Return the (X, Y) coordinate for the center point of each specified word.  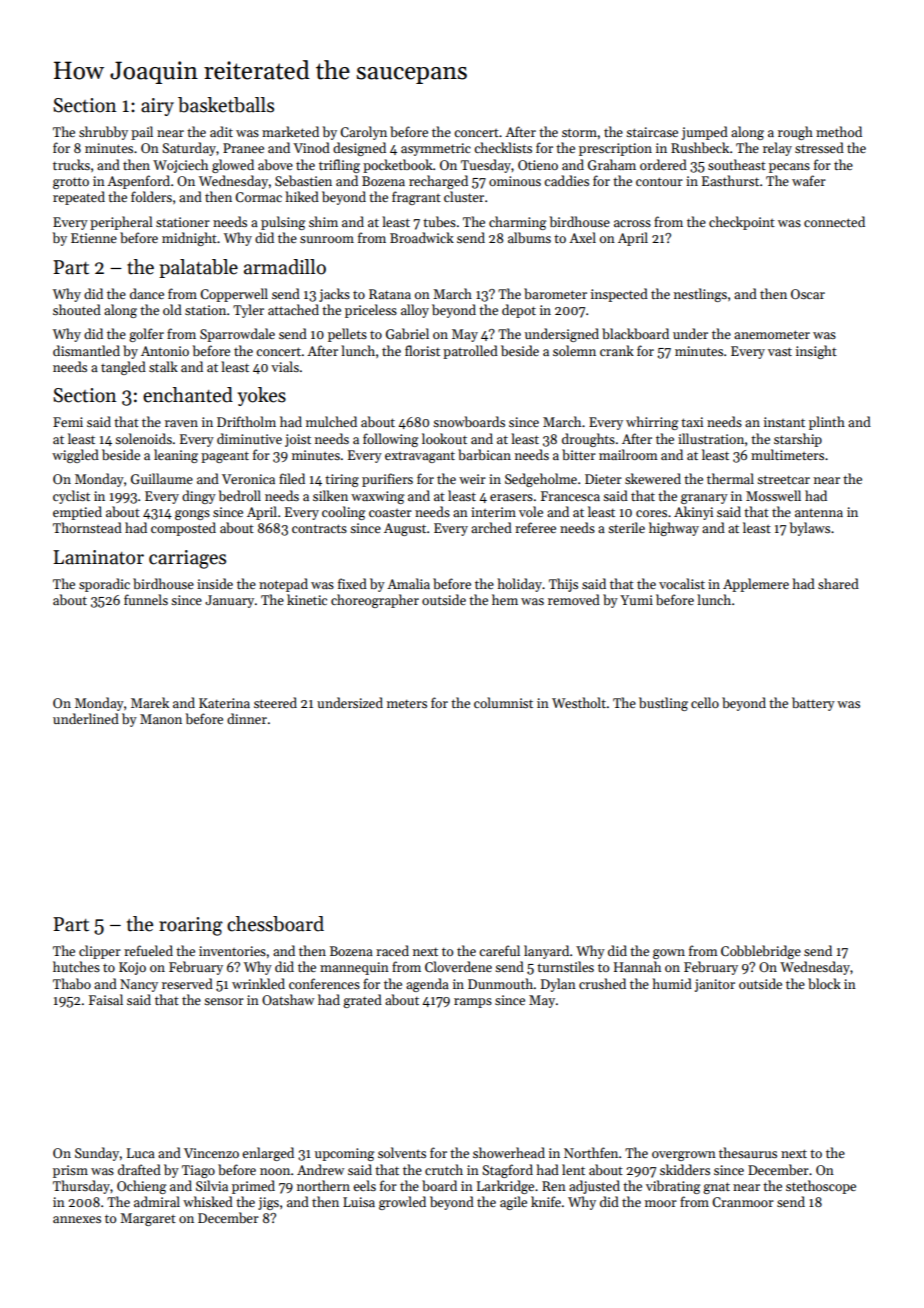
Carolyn (363, 133)
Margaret (148, 1219)
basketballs (226, 105)
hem (505, 599)
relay (777, 149)
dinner (247, 718)
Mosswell (773, 495)
